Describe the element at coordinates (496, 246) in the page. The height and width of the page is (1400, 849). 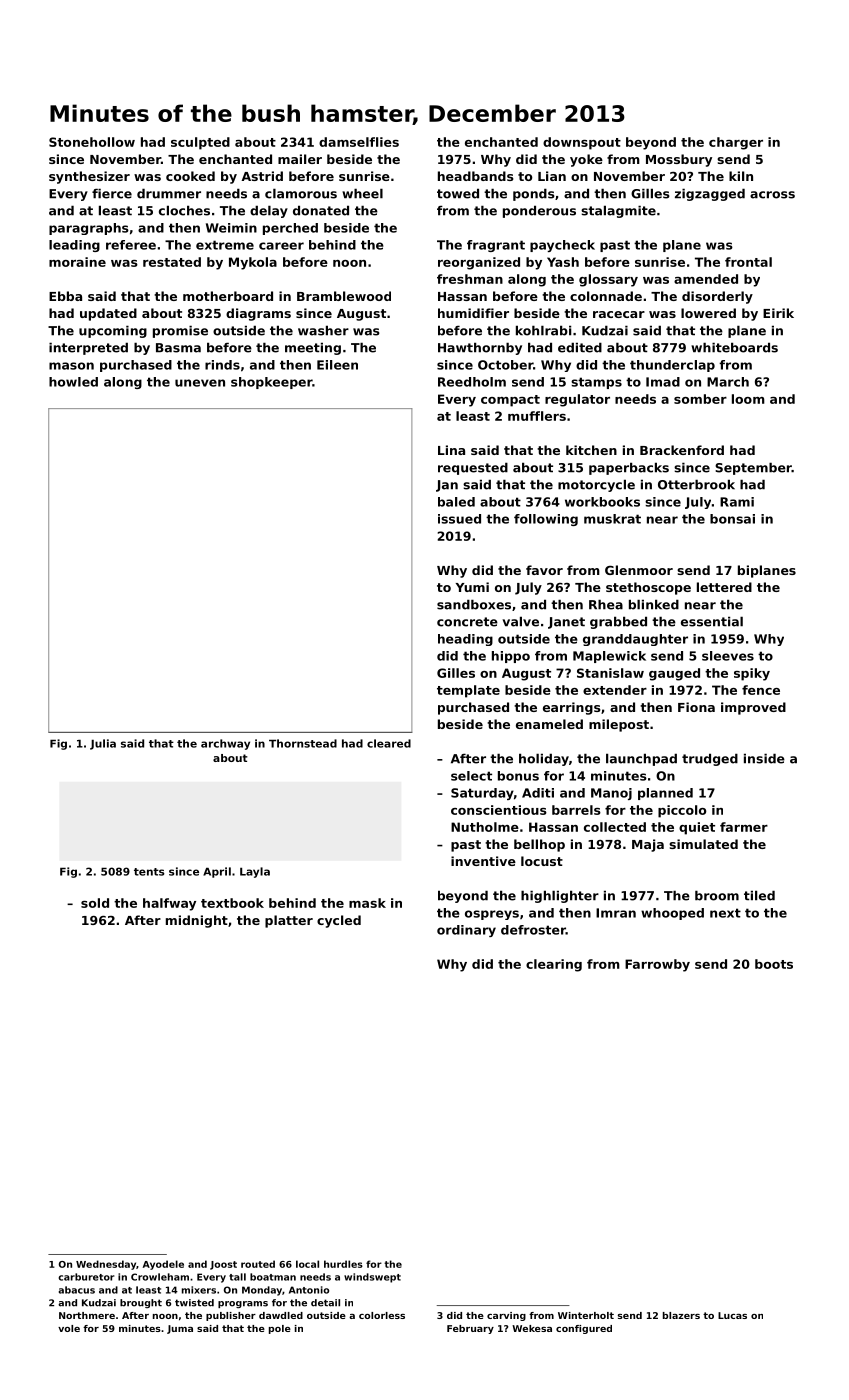
I see `fragrant` at that location.
